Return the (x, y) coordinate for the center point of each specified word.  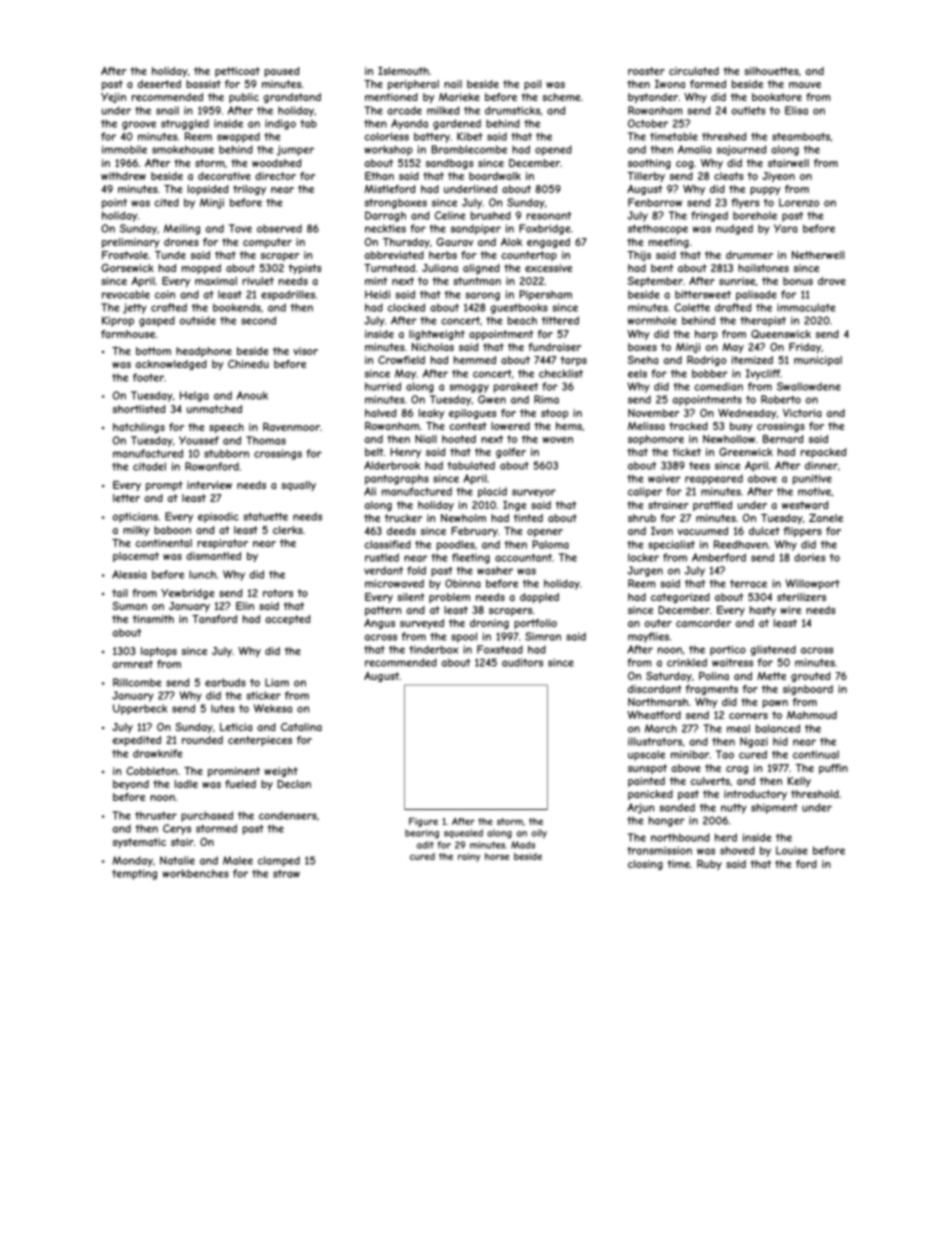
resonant (549, 216)
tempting (134, 874)
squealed (463, 833)
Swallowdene (809, 386)
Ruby (709, 865)
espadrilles (288, 295)
